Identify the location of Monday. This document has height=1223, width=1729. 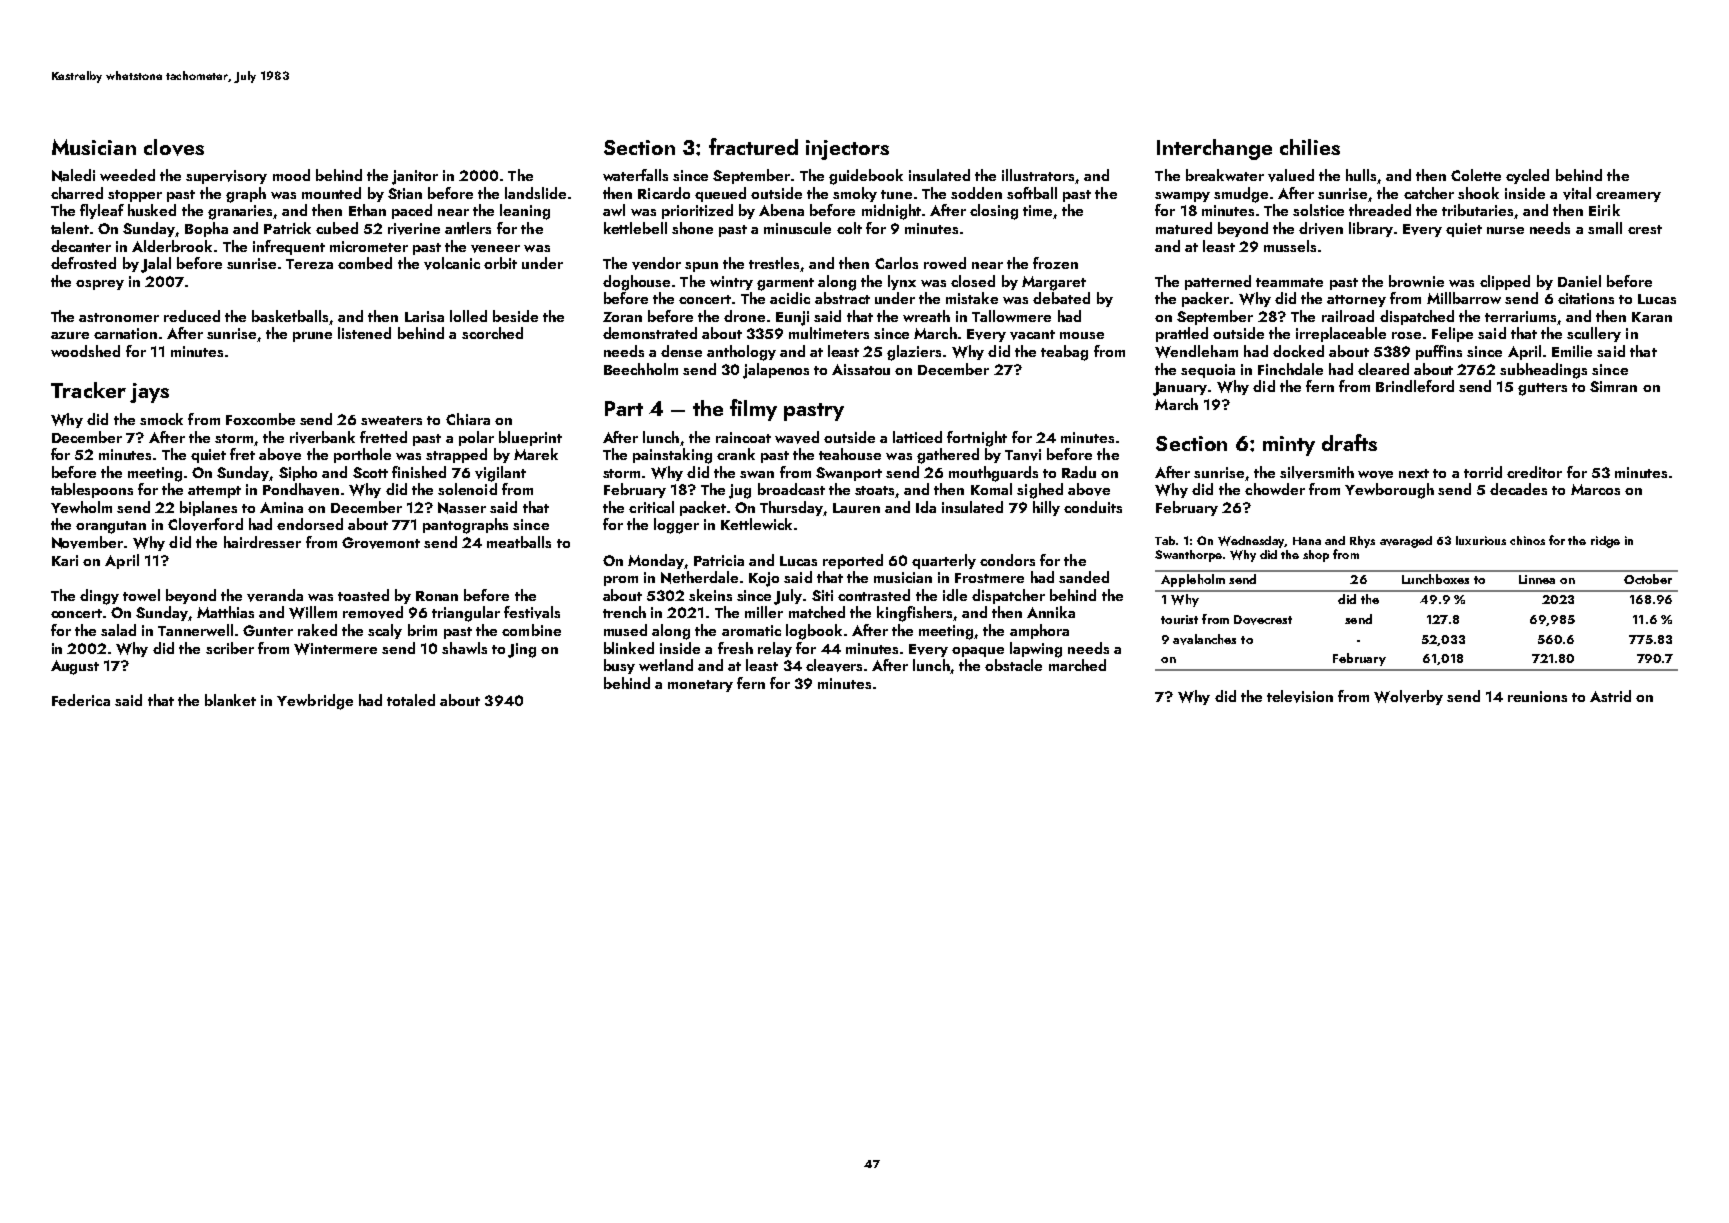
(656, 561).
